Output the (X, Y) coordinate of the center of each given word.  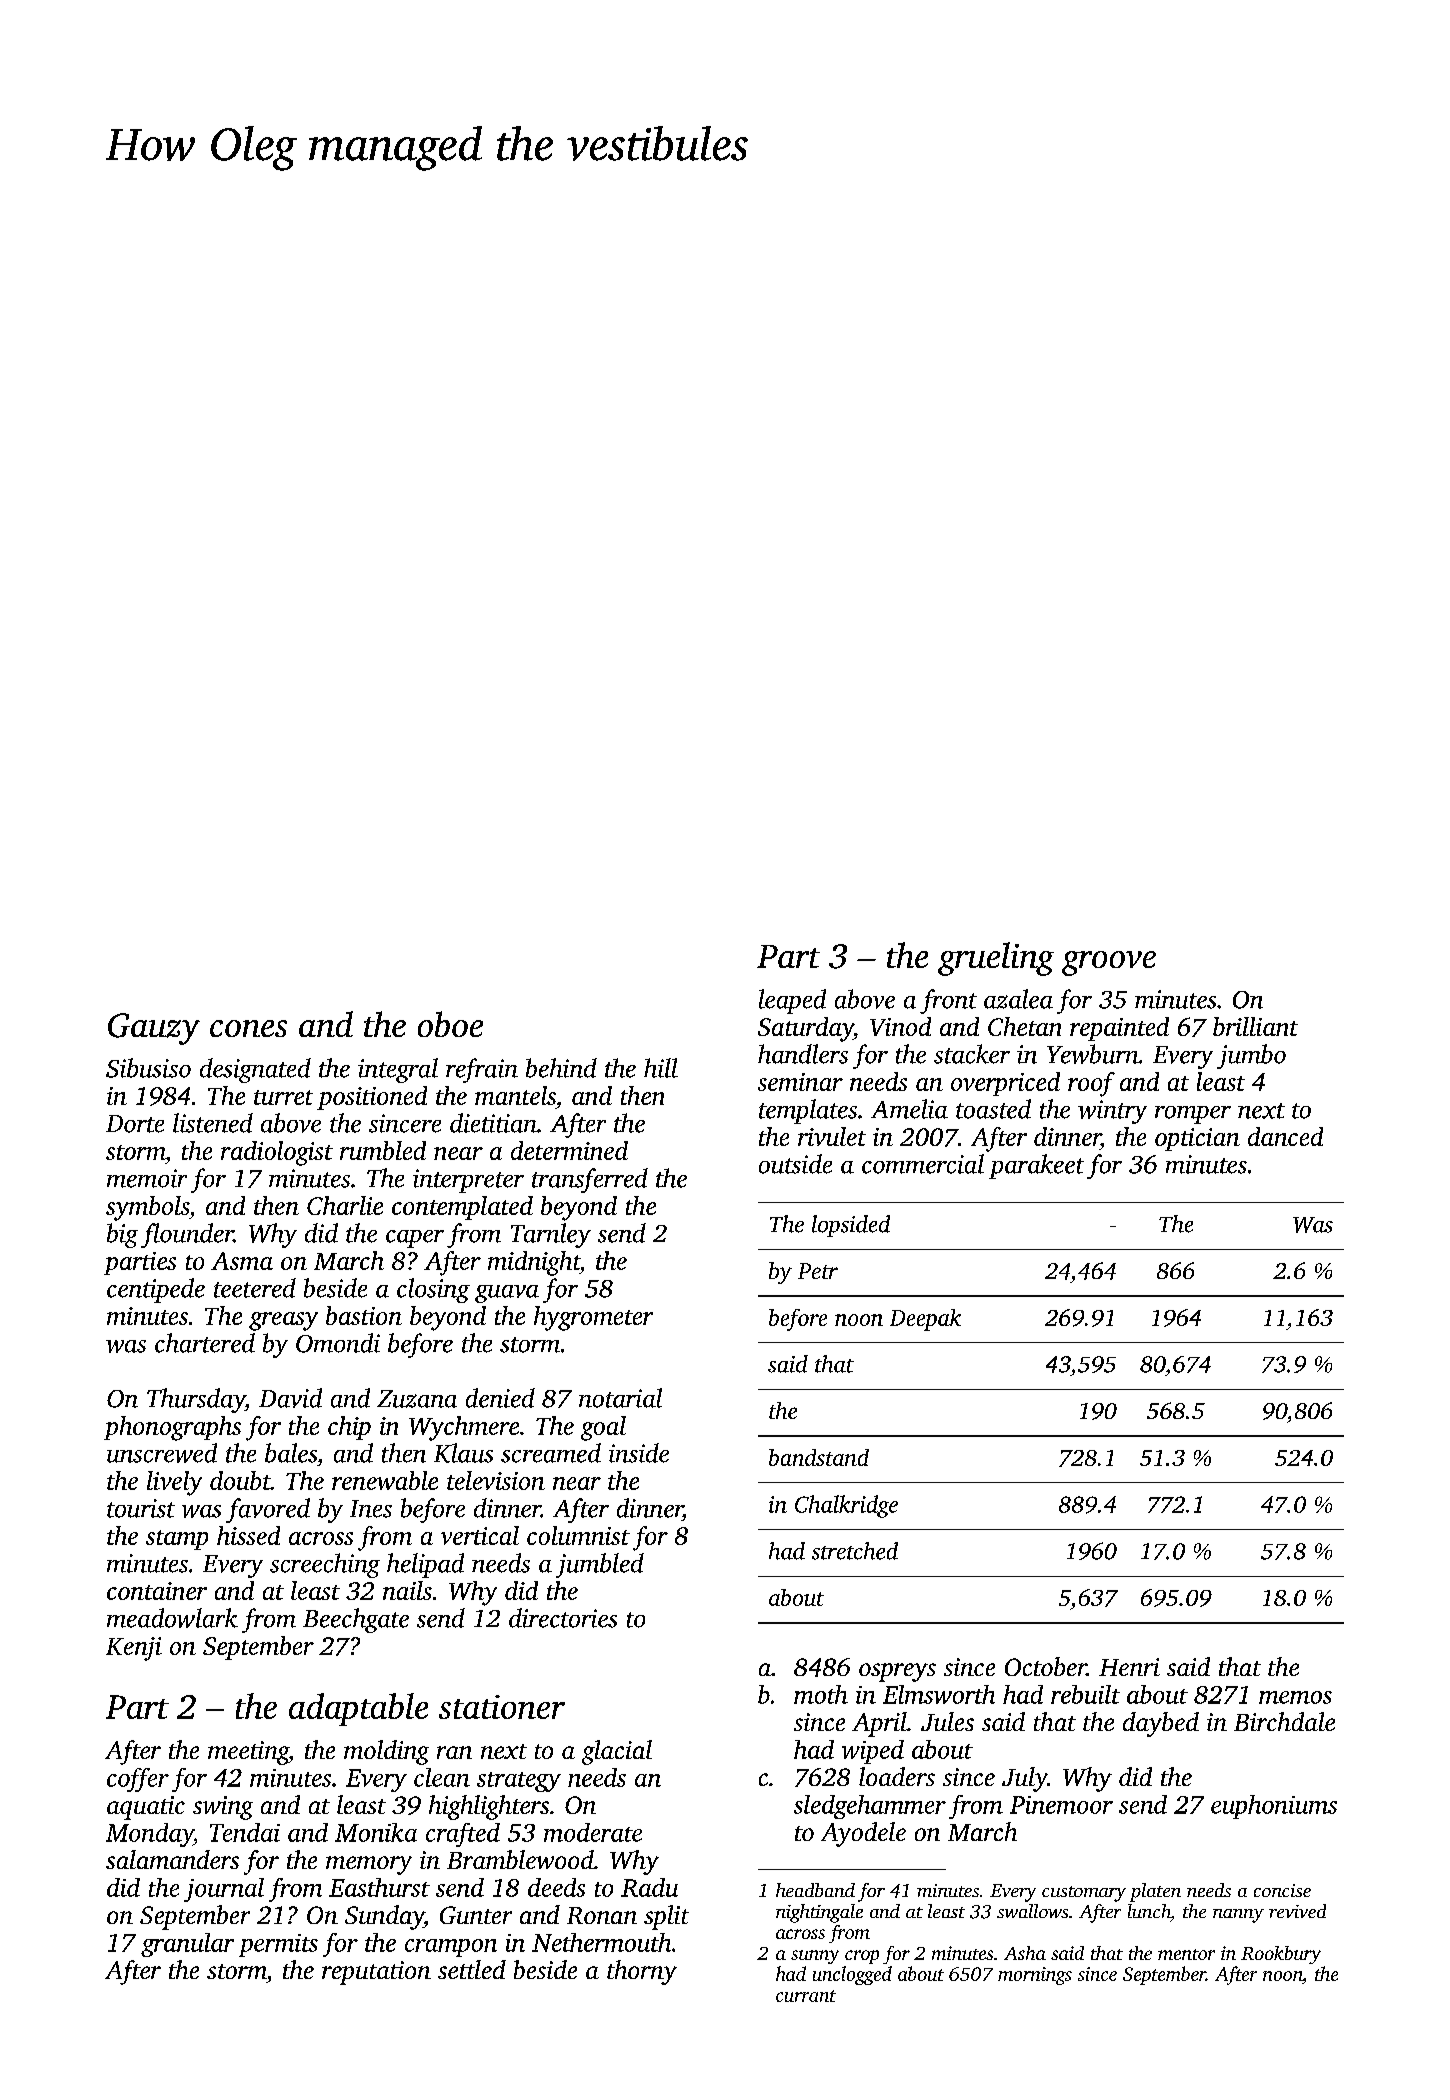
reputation (376, 1973)
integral (398, 1070)
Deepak (925, 1320)
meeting (248, 1753)
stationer (502, 1707)
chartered (205, 1343)
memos (1295, 1697)
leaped (792, 1001)
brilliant (1255, 1026)
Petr (818, 1271)
